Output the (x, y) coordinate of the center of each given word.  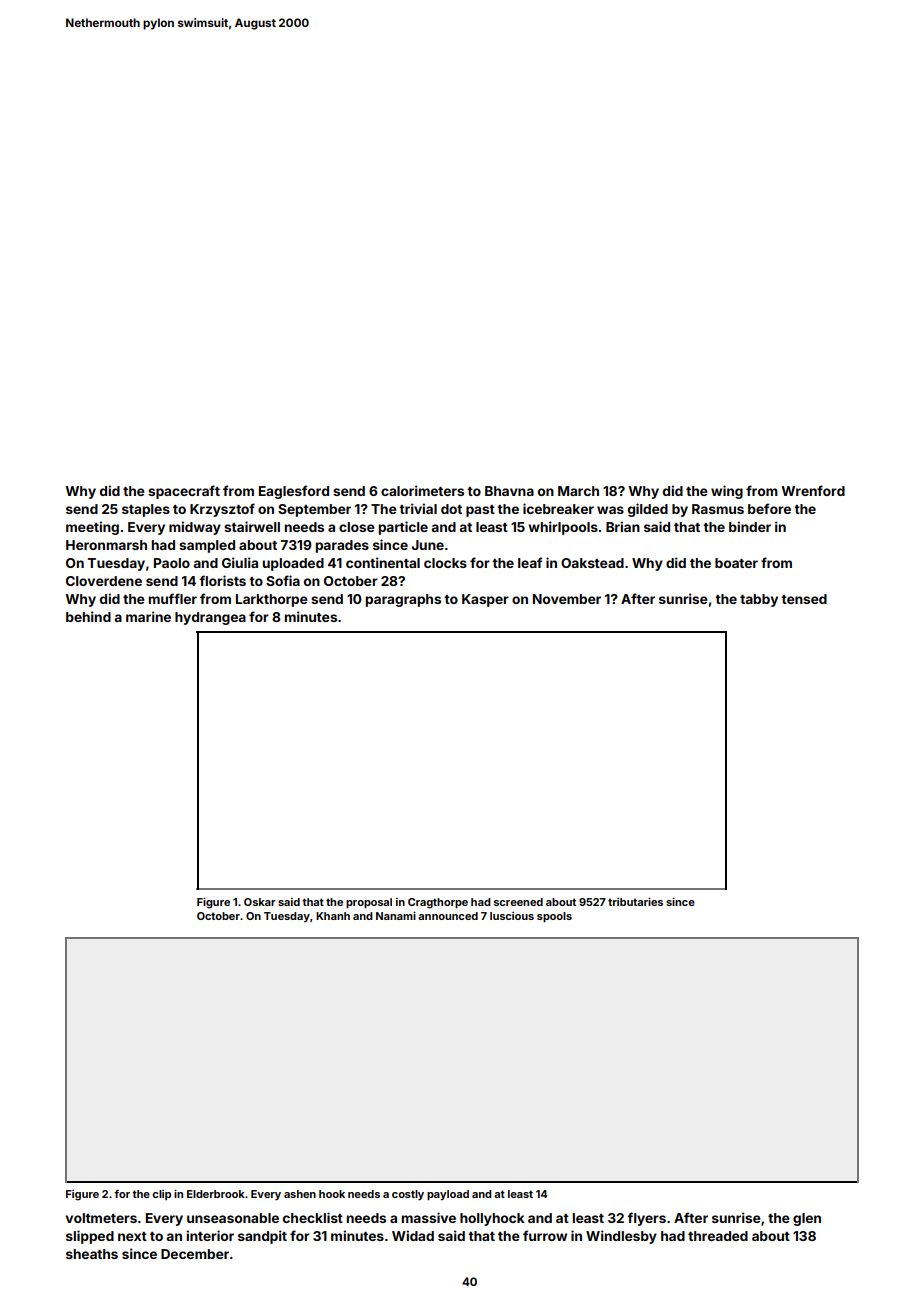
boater (736, 563)
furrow (545, 1235)
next (132, 1236)
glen (807, 1219)
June (427, 545)
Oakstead (592, 563)
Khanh (333, 916)
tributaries (635, 901)
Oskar (260, 902)
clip (161, 1195)
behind (88, 616)
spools (554, 917)
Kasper (485, 600)
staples (146, 510)
